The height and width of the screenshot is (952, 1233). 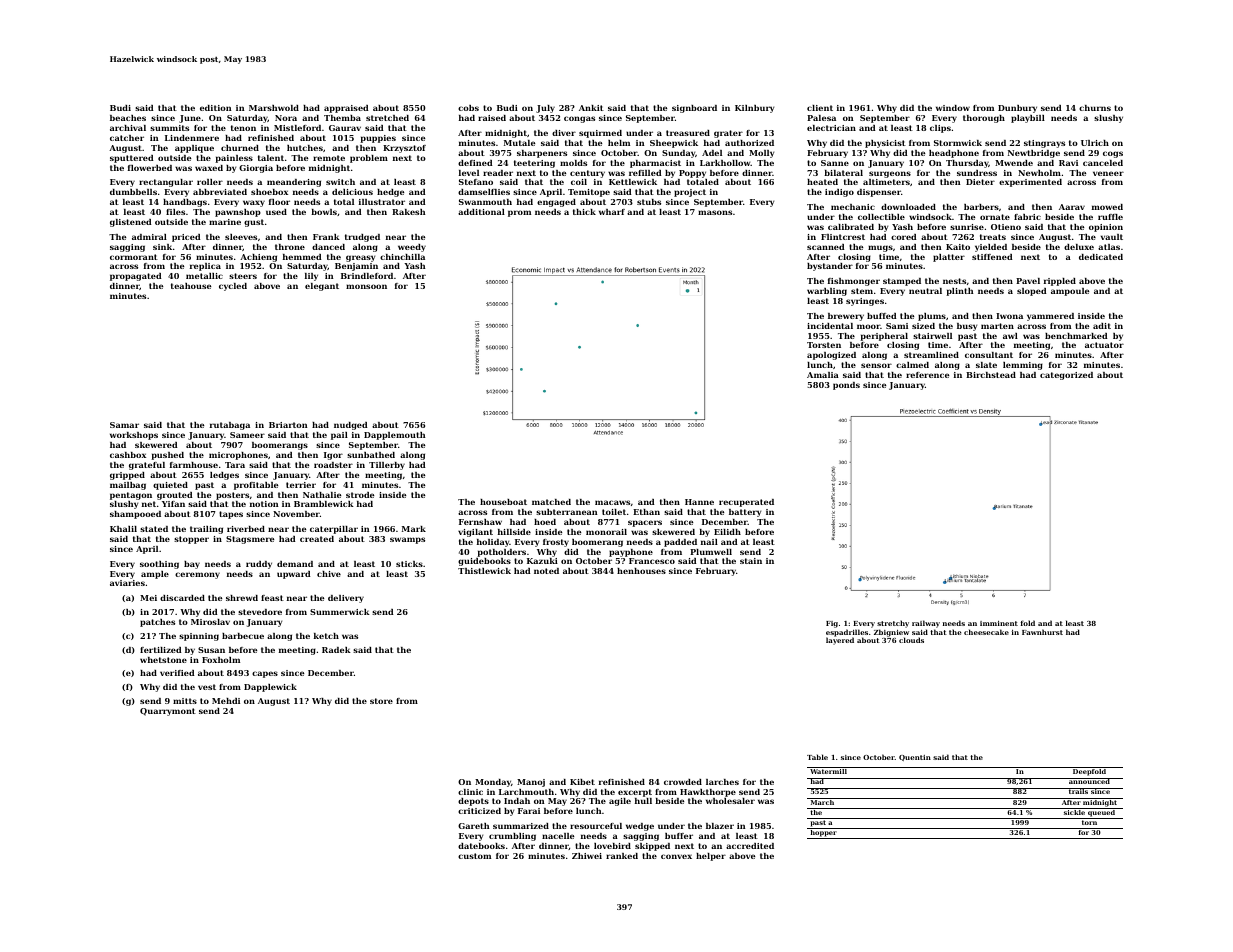 I want to click on mitts, so click(x=185, y=701).
